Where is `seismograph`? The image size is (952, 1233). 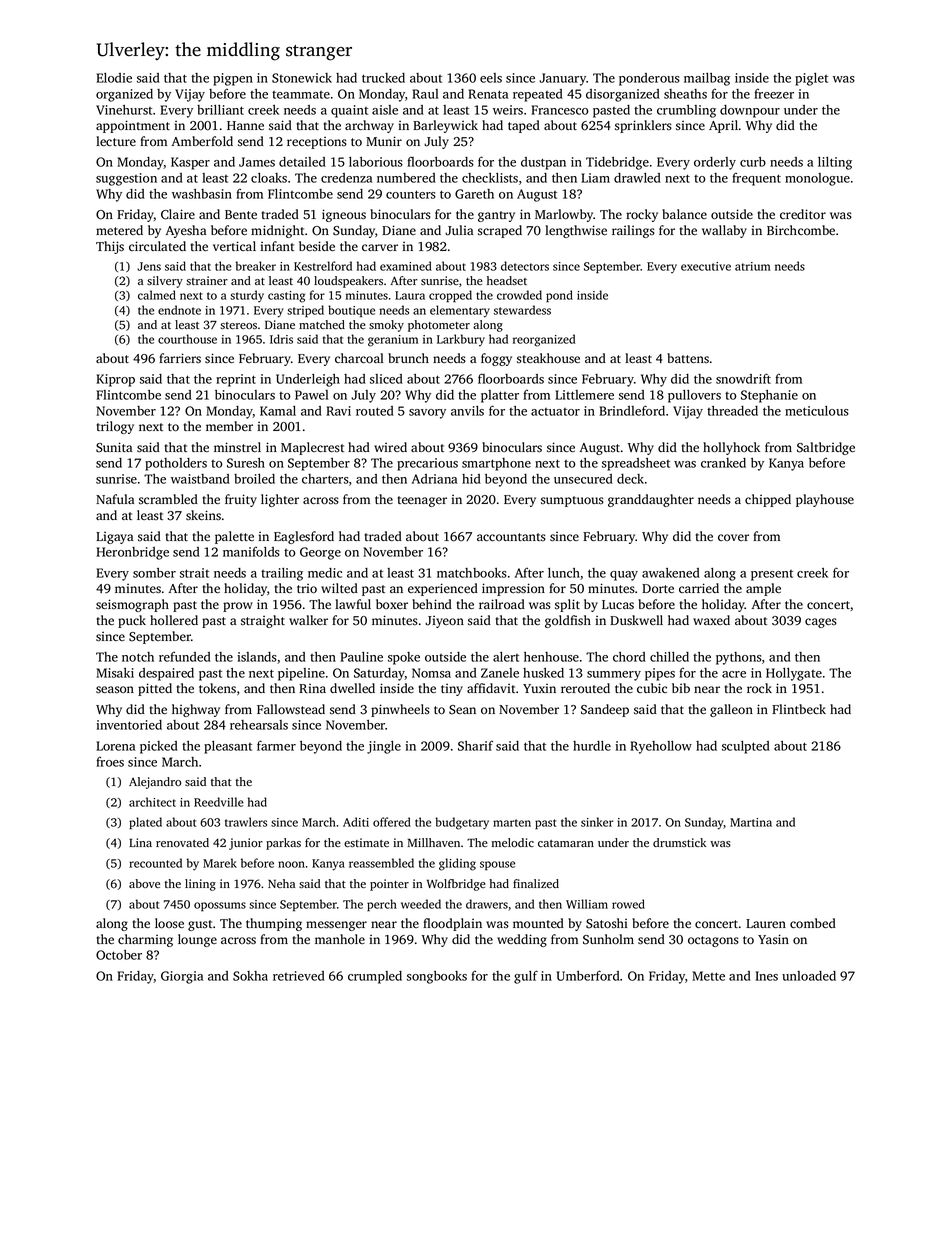
seismograph is located at coordinates (132, 605).
